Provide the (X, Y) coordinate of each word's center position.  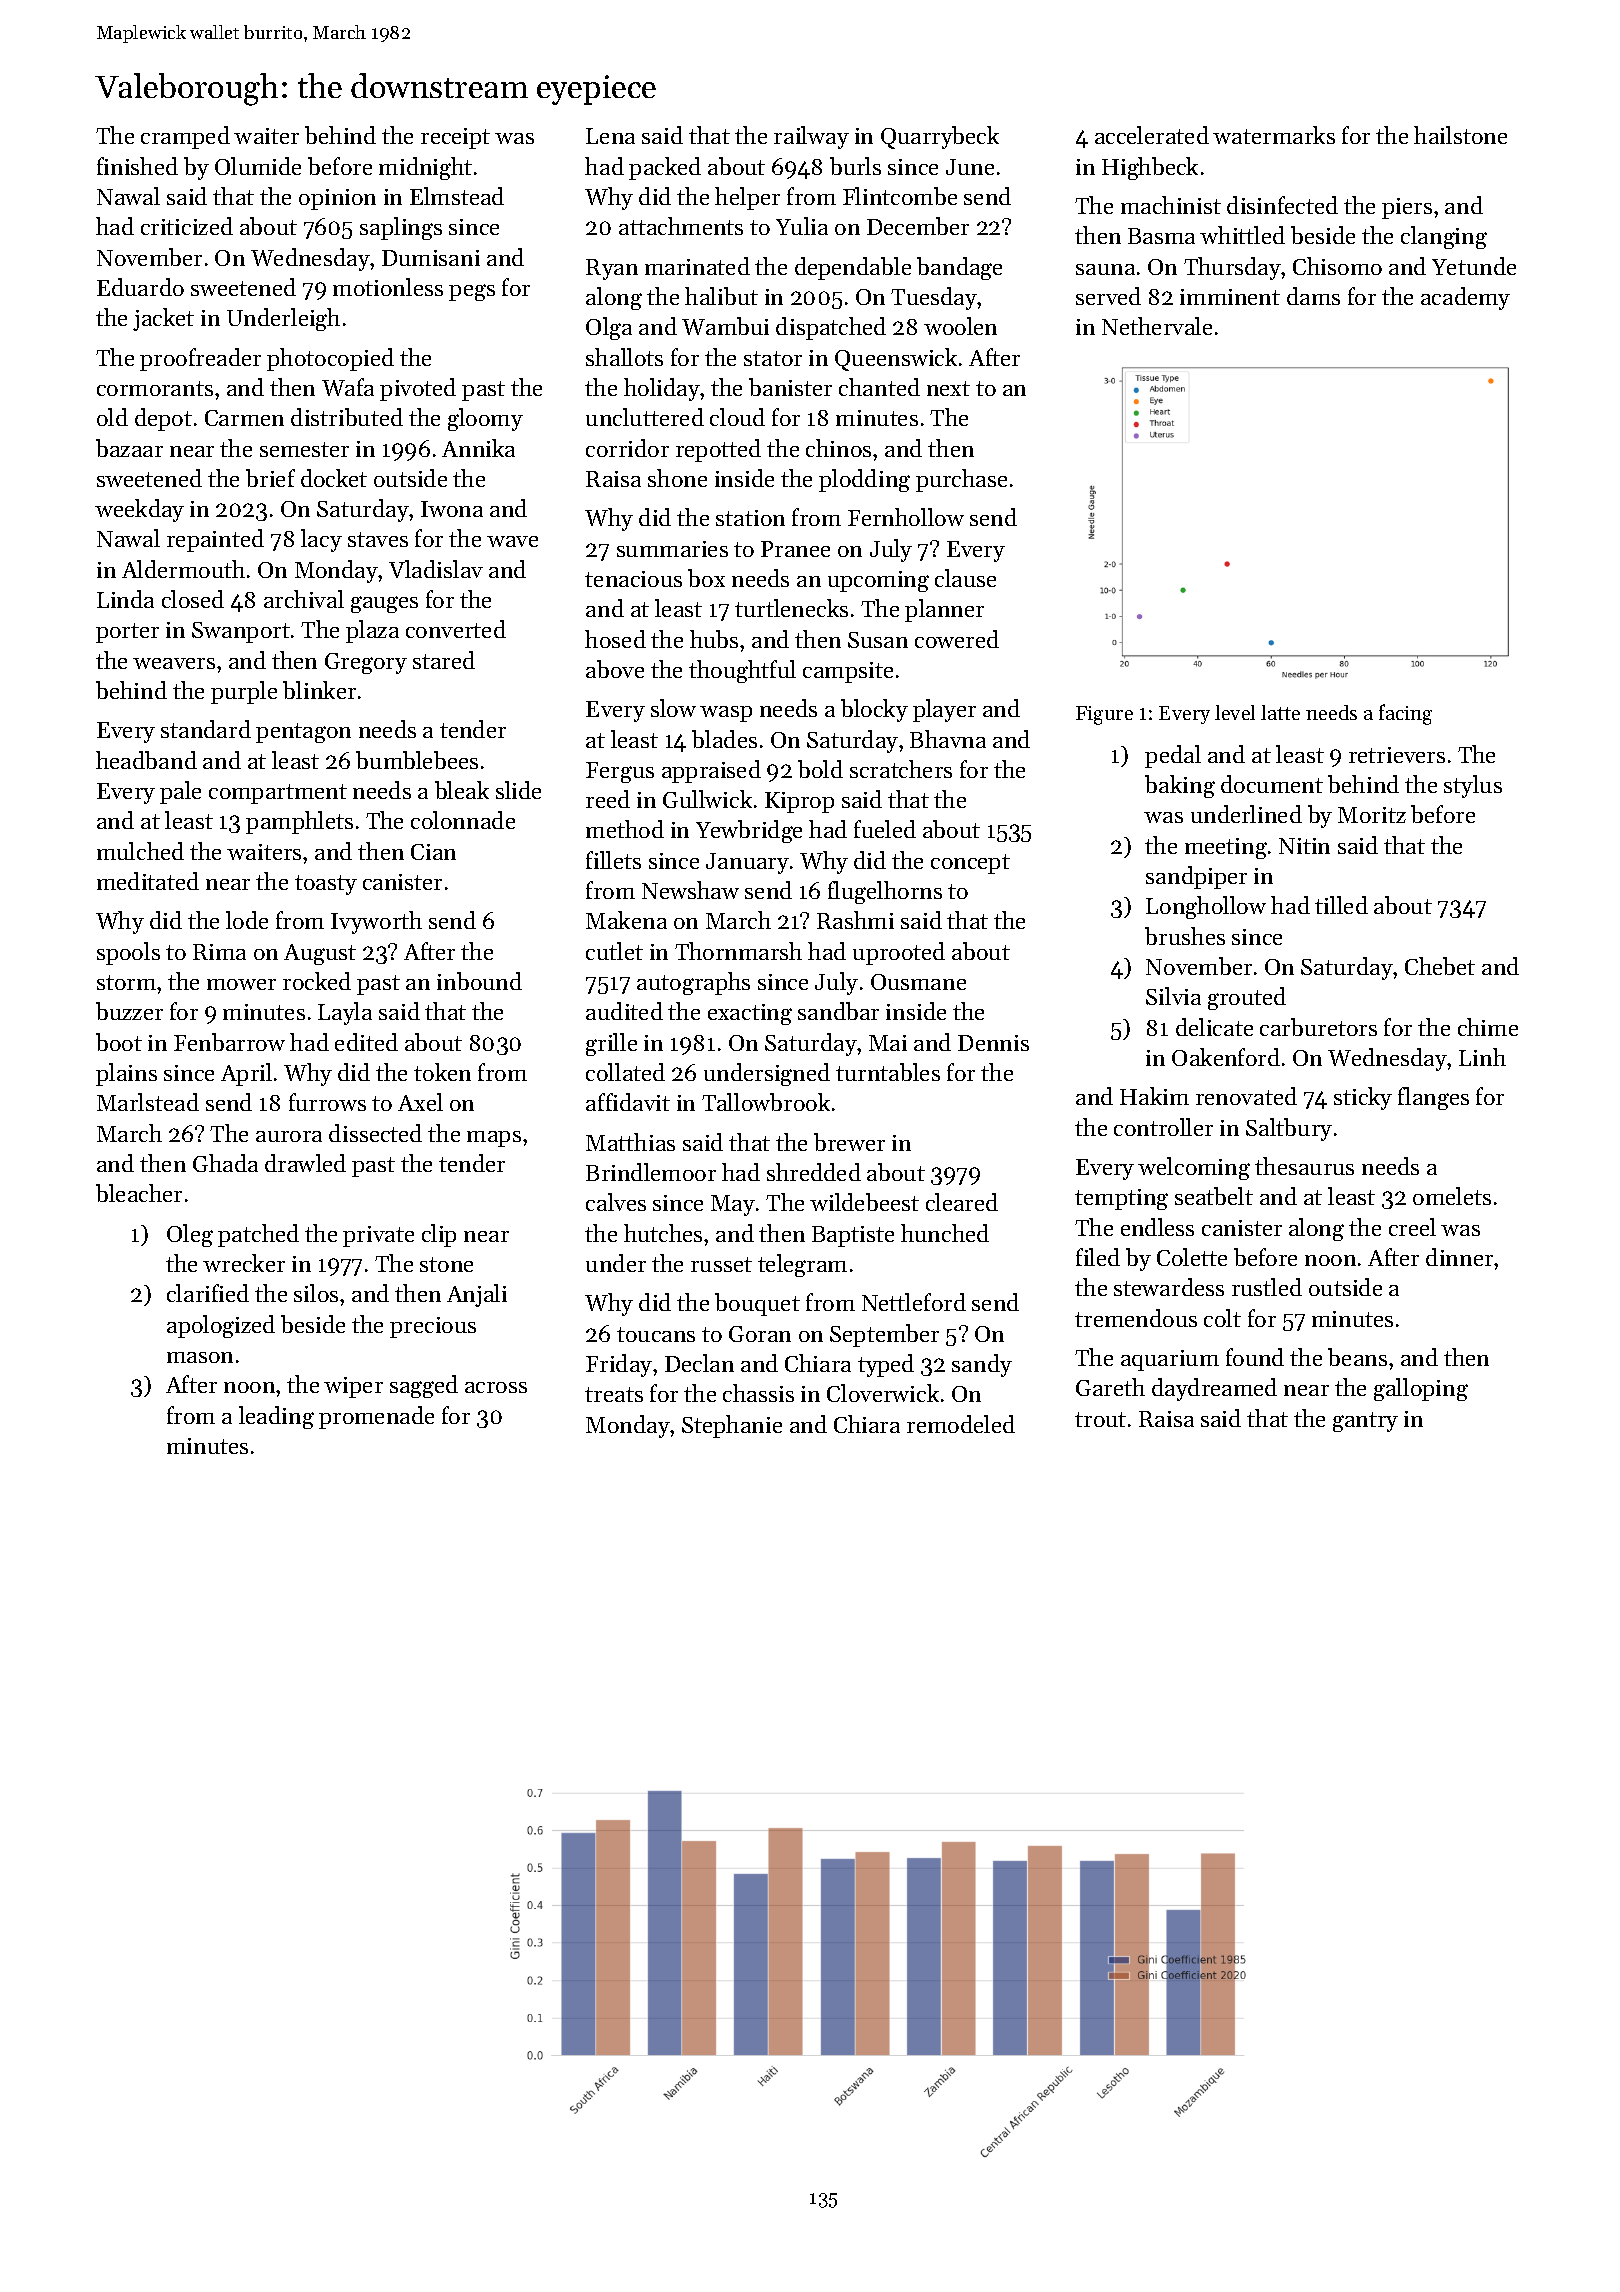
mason (200, 1357)
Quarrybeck (940, 137)
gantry (1365, 1422)
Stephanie (732, 1426)
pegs (472, 292)
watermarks (1274, 135)
